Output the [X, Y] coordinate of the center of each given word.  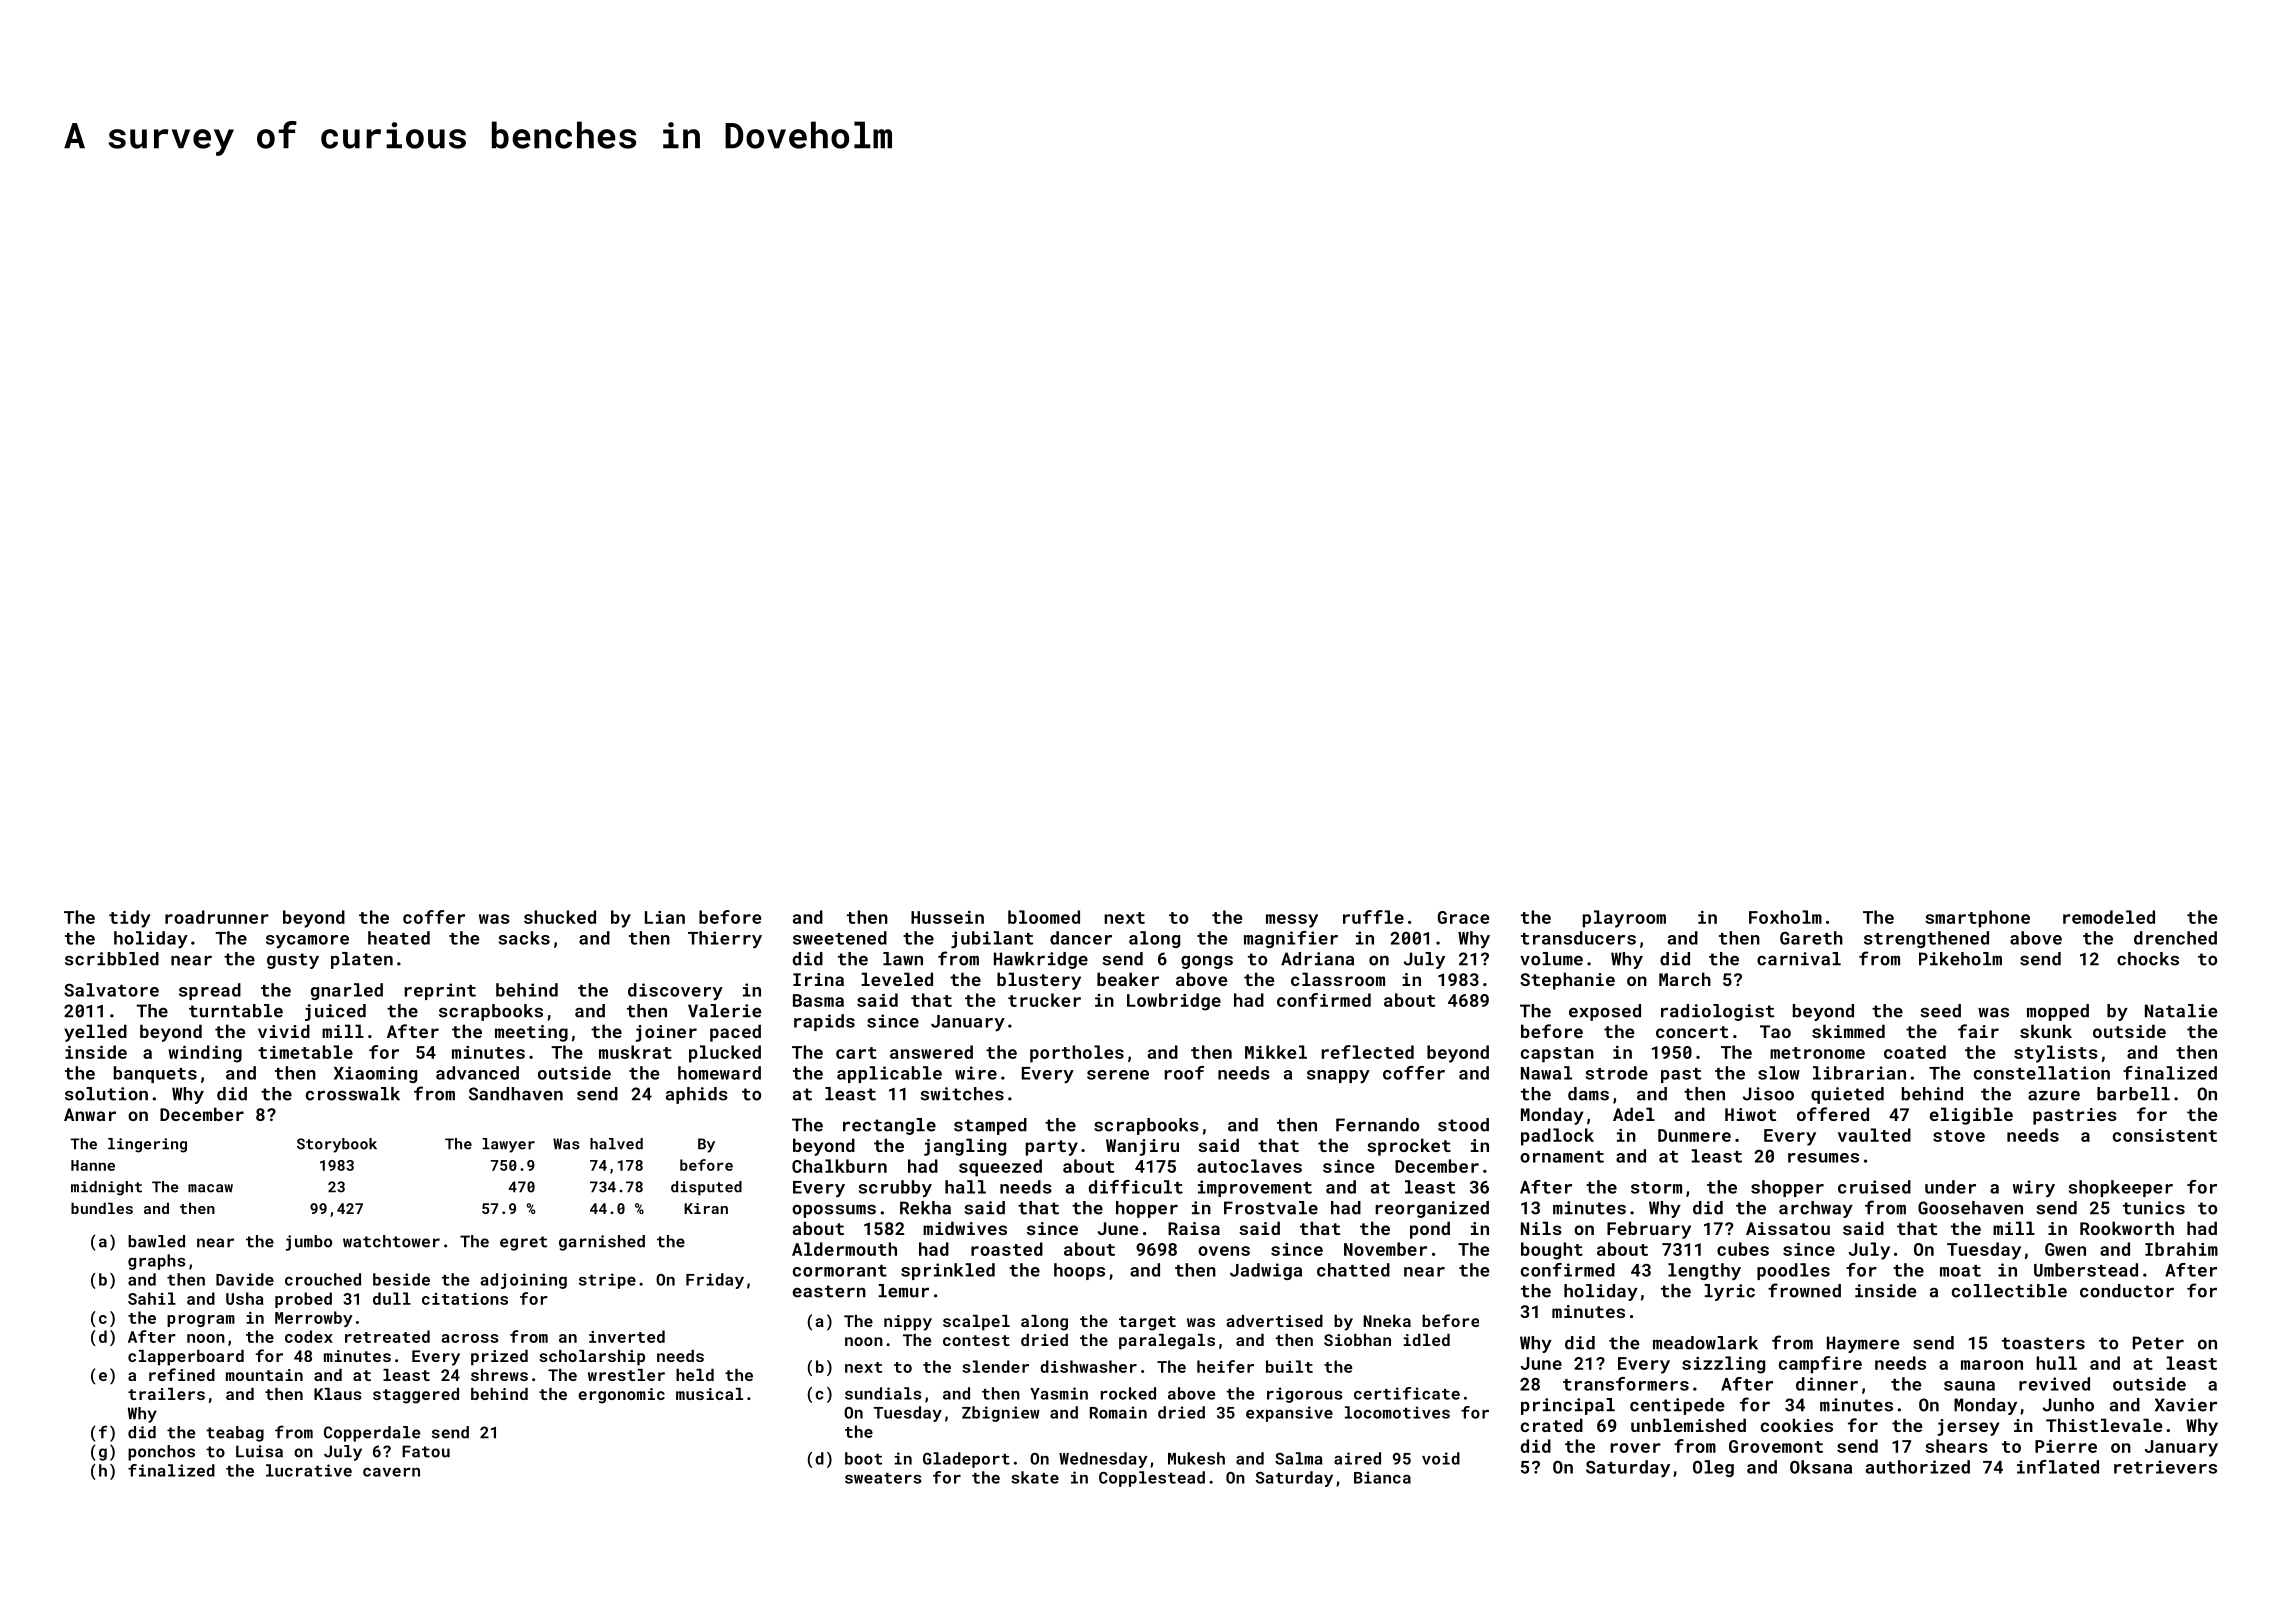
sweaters [883, 1478]
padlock [1557, 1137]
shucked [560, 917]
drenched [2175, 938]
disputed [706, 1188]
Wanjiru [1142, 1147]
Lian [665, 917]
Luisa [259, 1451]
